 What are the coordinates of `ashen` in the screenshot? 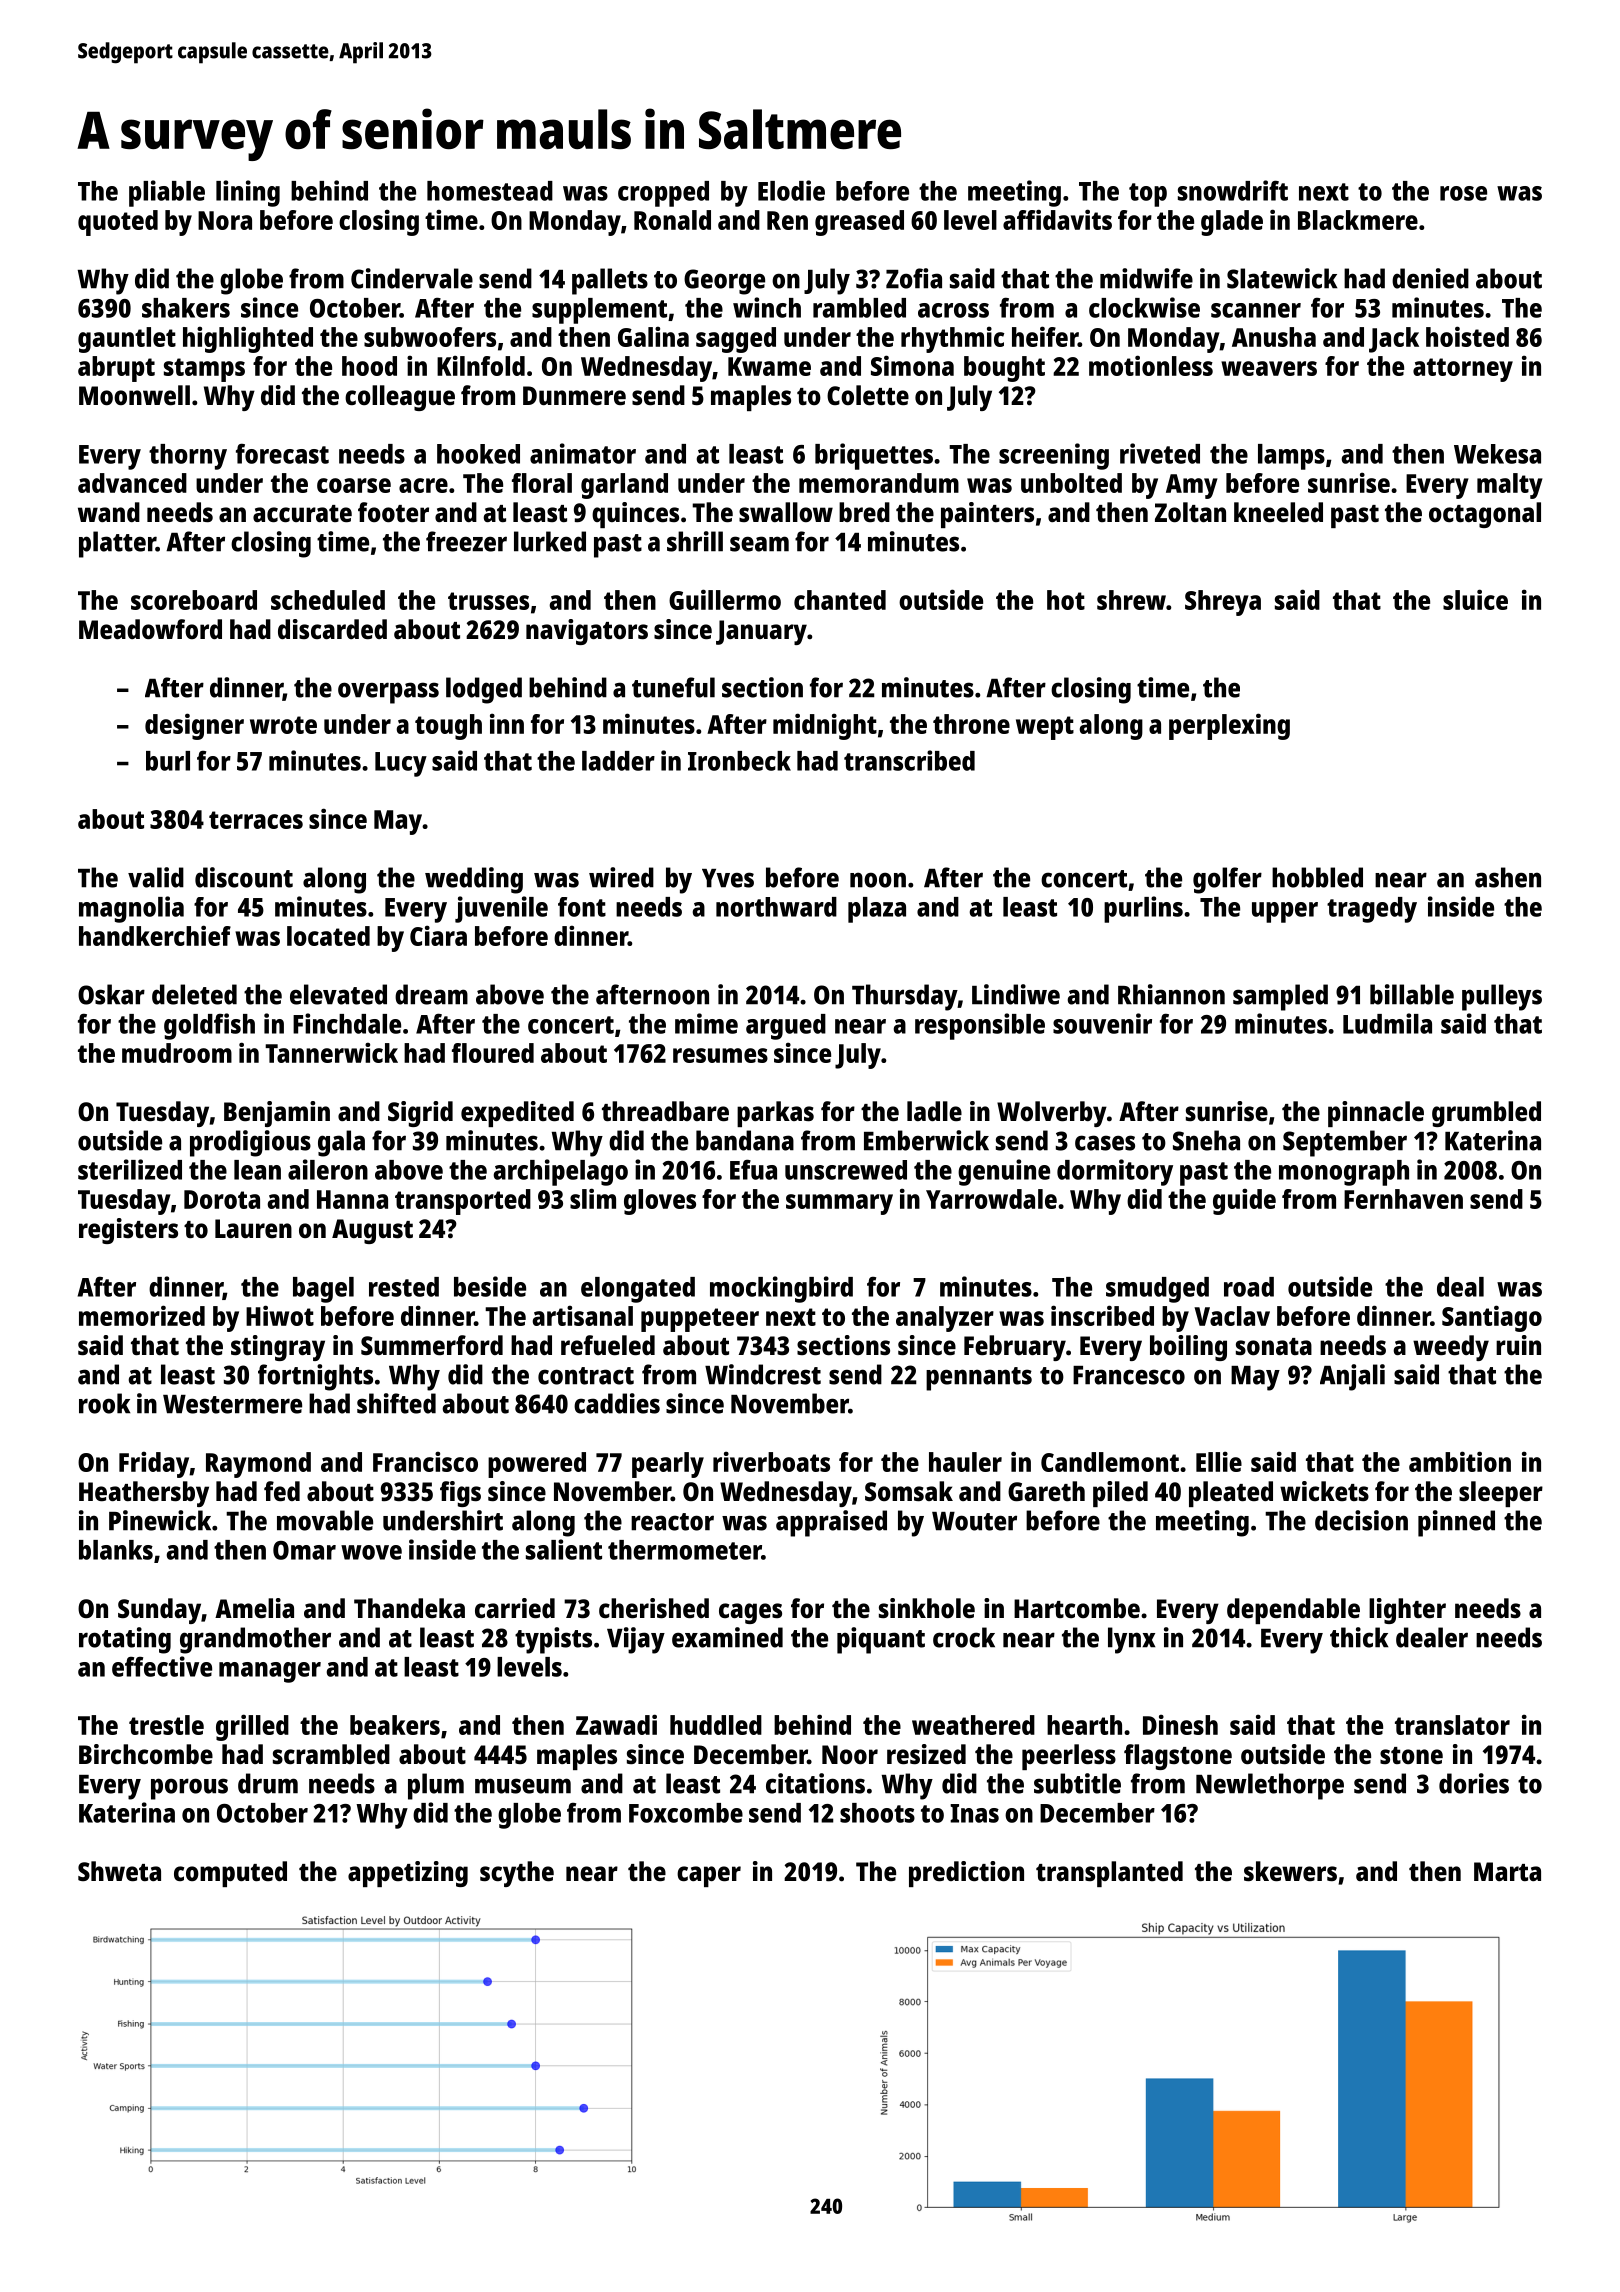 It's located at (1508, 877).
